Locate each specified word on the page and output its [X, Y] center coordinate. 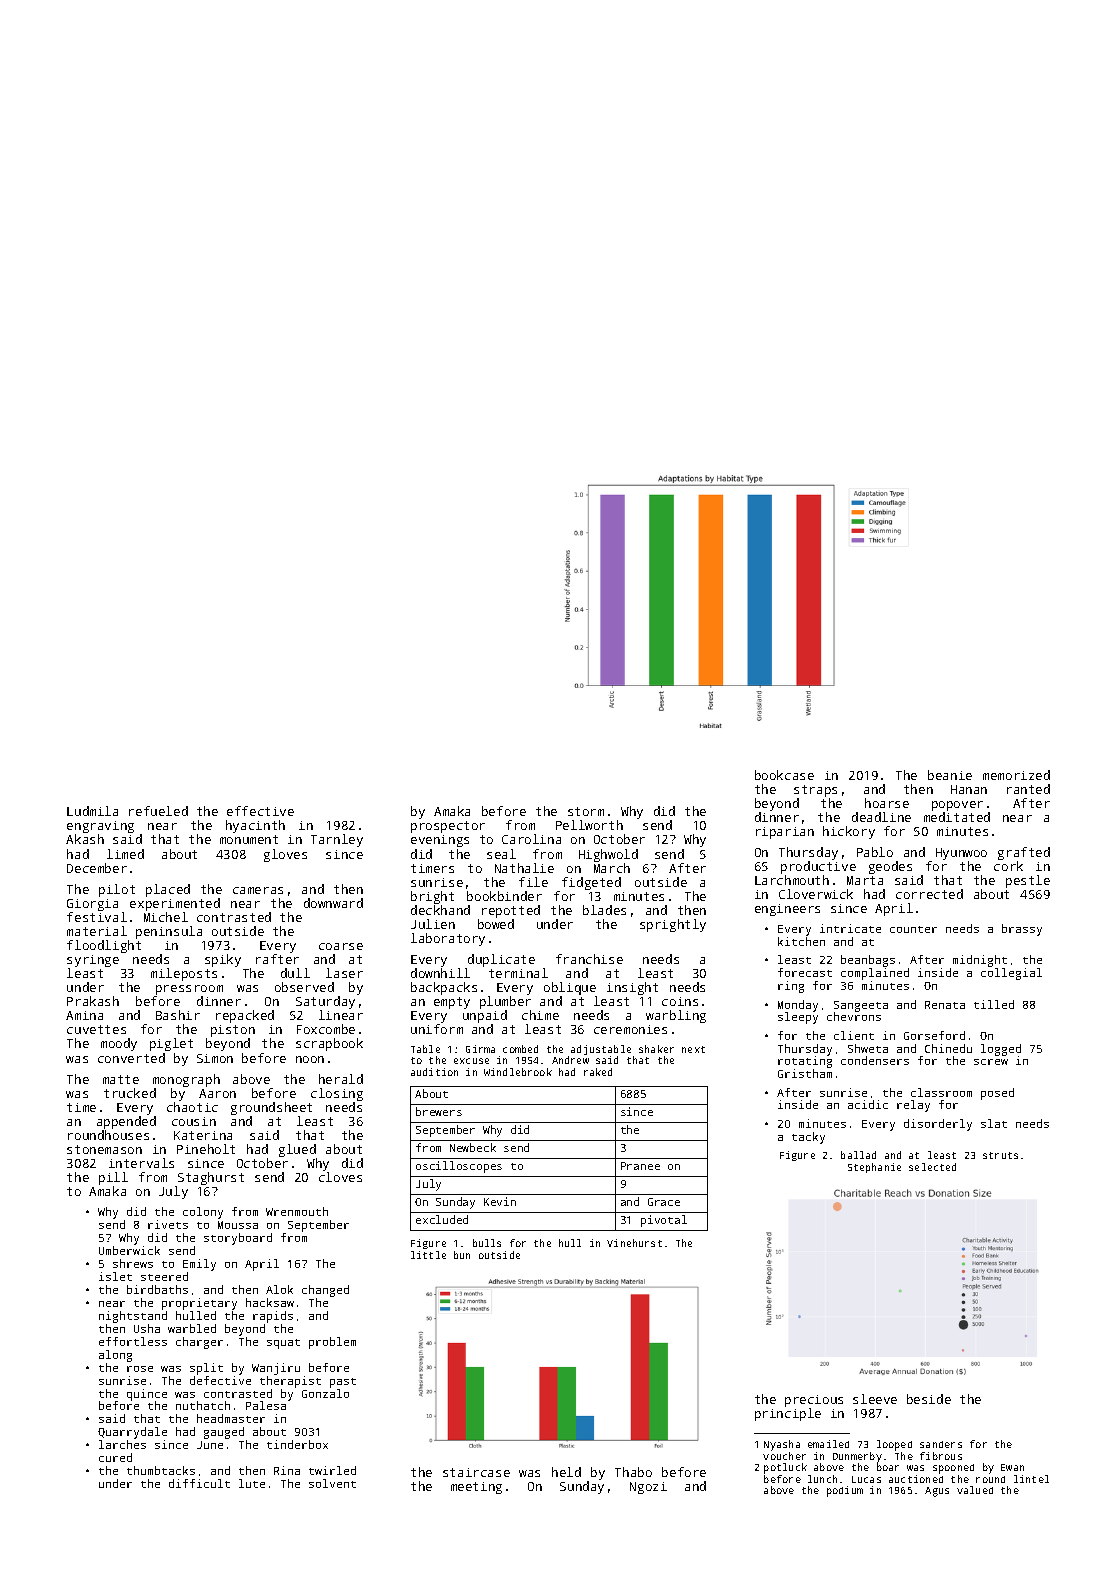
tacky [808, 1138]
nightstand [133, 1317]
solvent [332, 1483]
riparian [785, 833]
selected [932, 1167]
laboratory [448, 939]
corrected [929, 894]
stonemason [104, 1149]
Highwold [608, 855]
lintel [1031, 1479]
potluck [785, 1468]
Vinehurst [634, 1243]
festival [97, 917]
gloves [285, 855]
